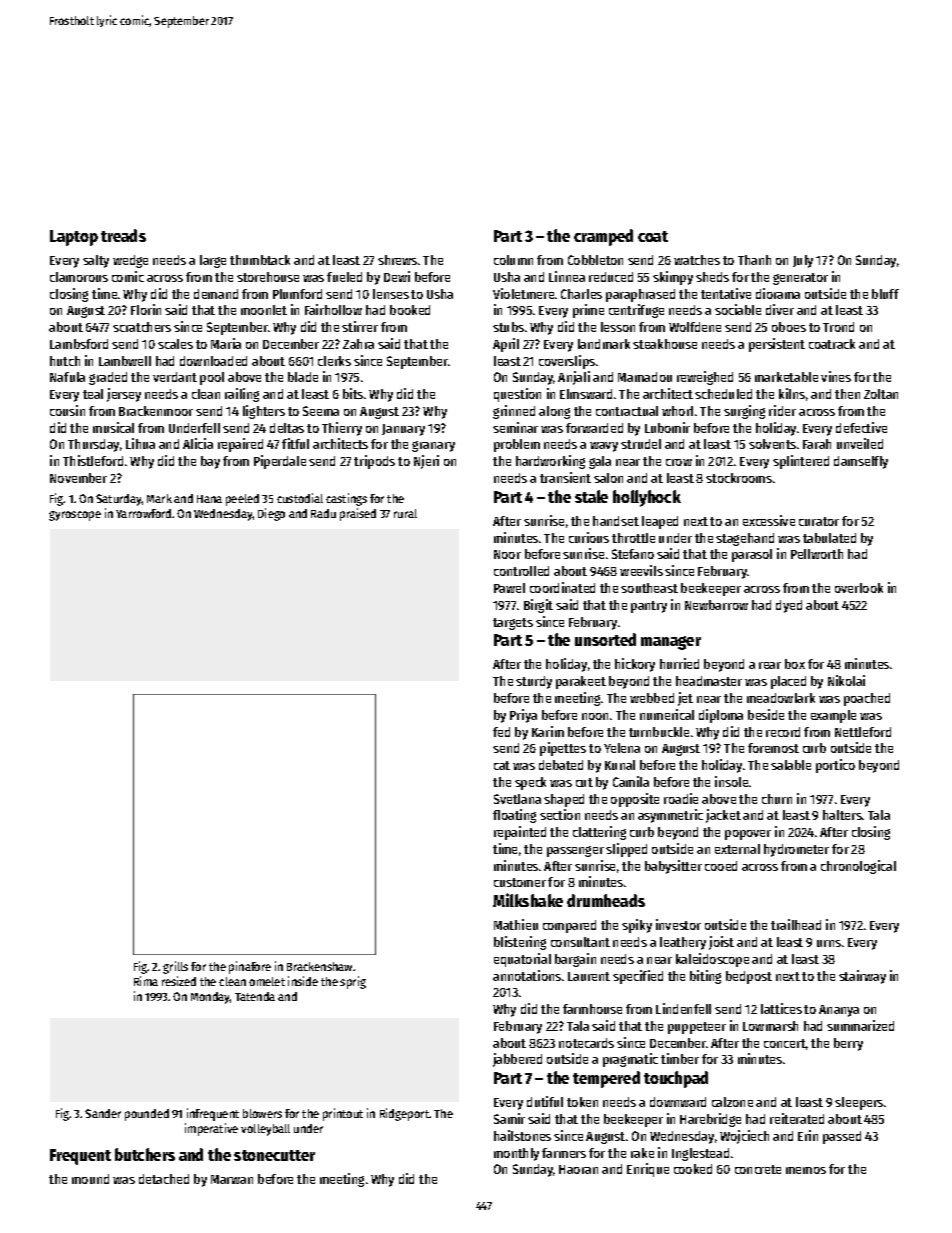  I want to click on whorl, so click(677, 411).
